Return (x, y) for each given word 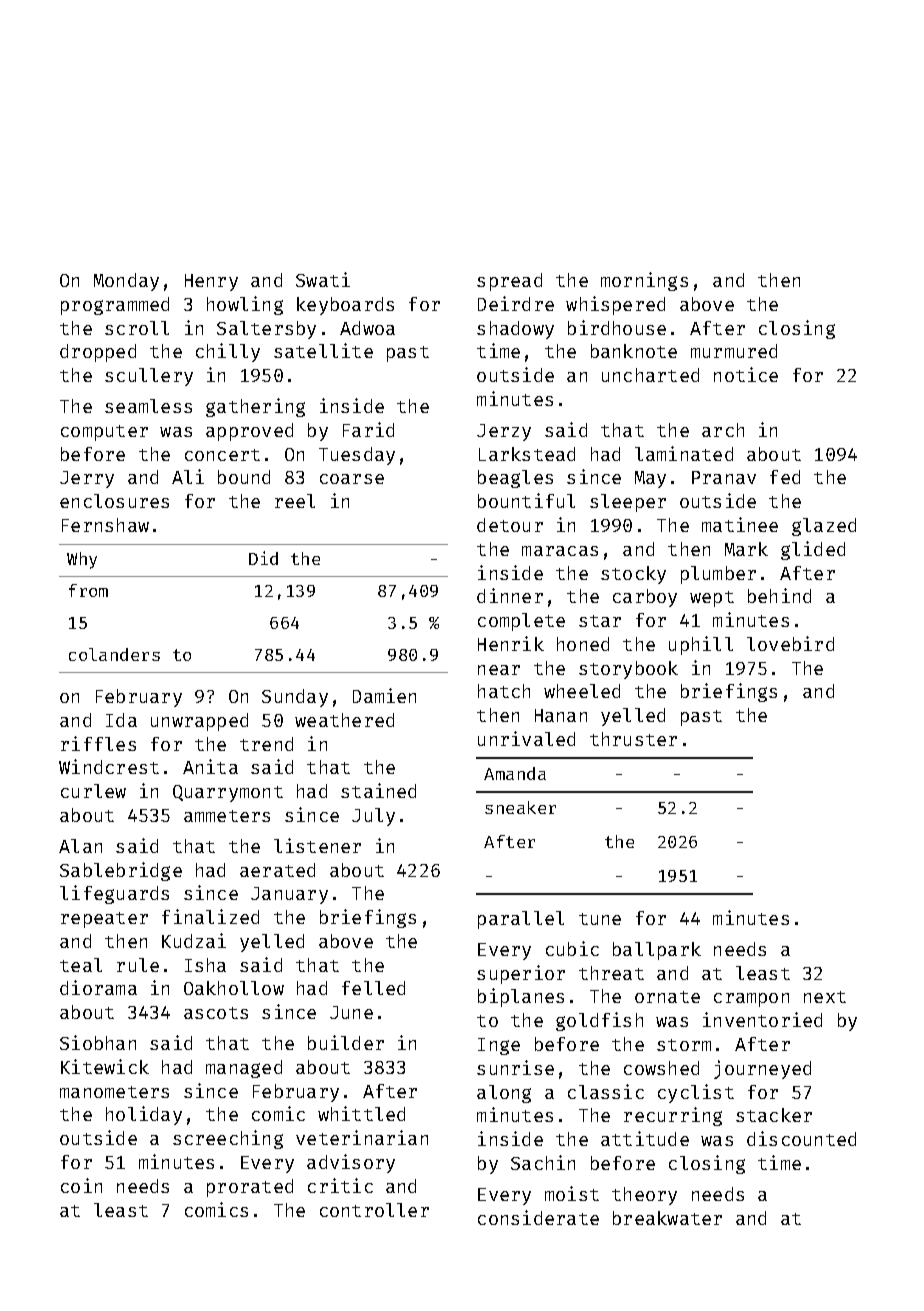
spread (509, 282)
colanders (114, 654)
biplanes (521, 997)
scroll (137, 328)
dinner (510, 595)
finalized (210, 916)
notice (746, 374)
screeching (228, 1139)
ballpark (657, 951)
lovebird (790, 643)
